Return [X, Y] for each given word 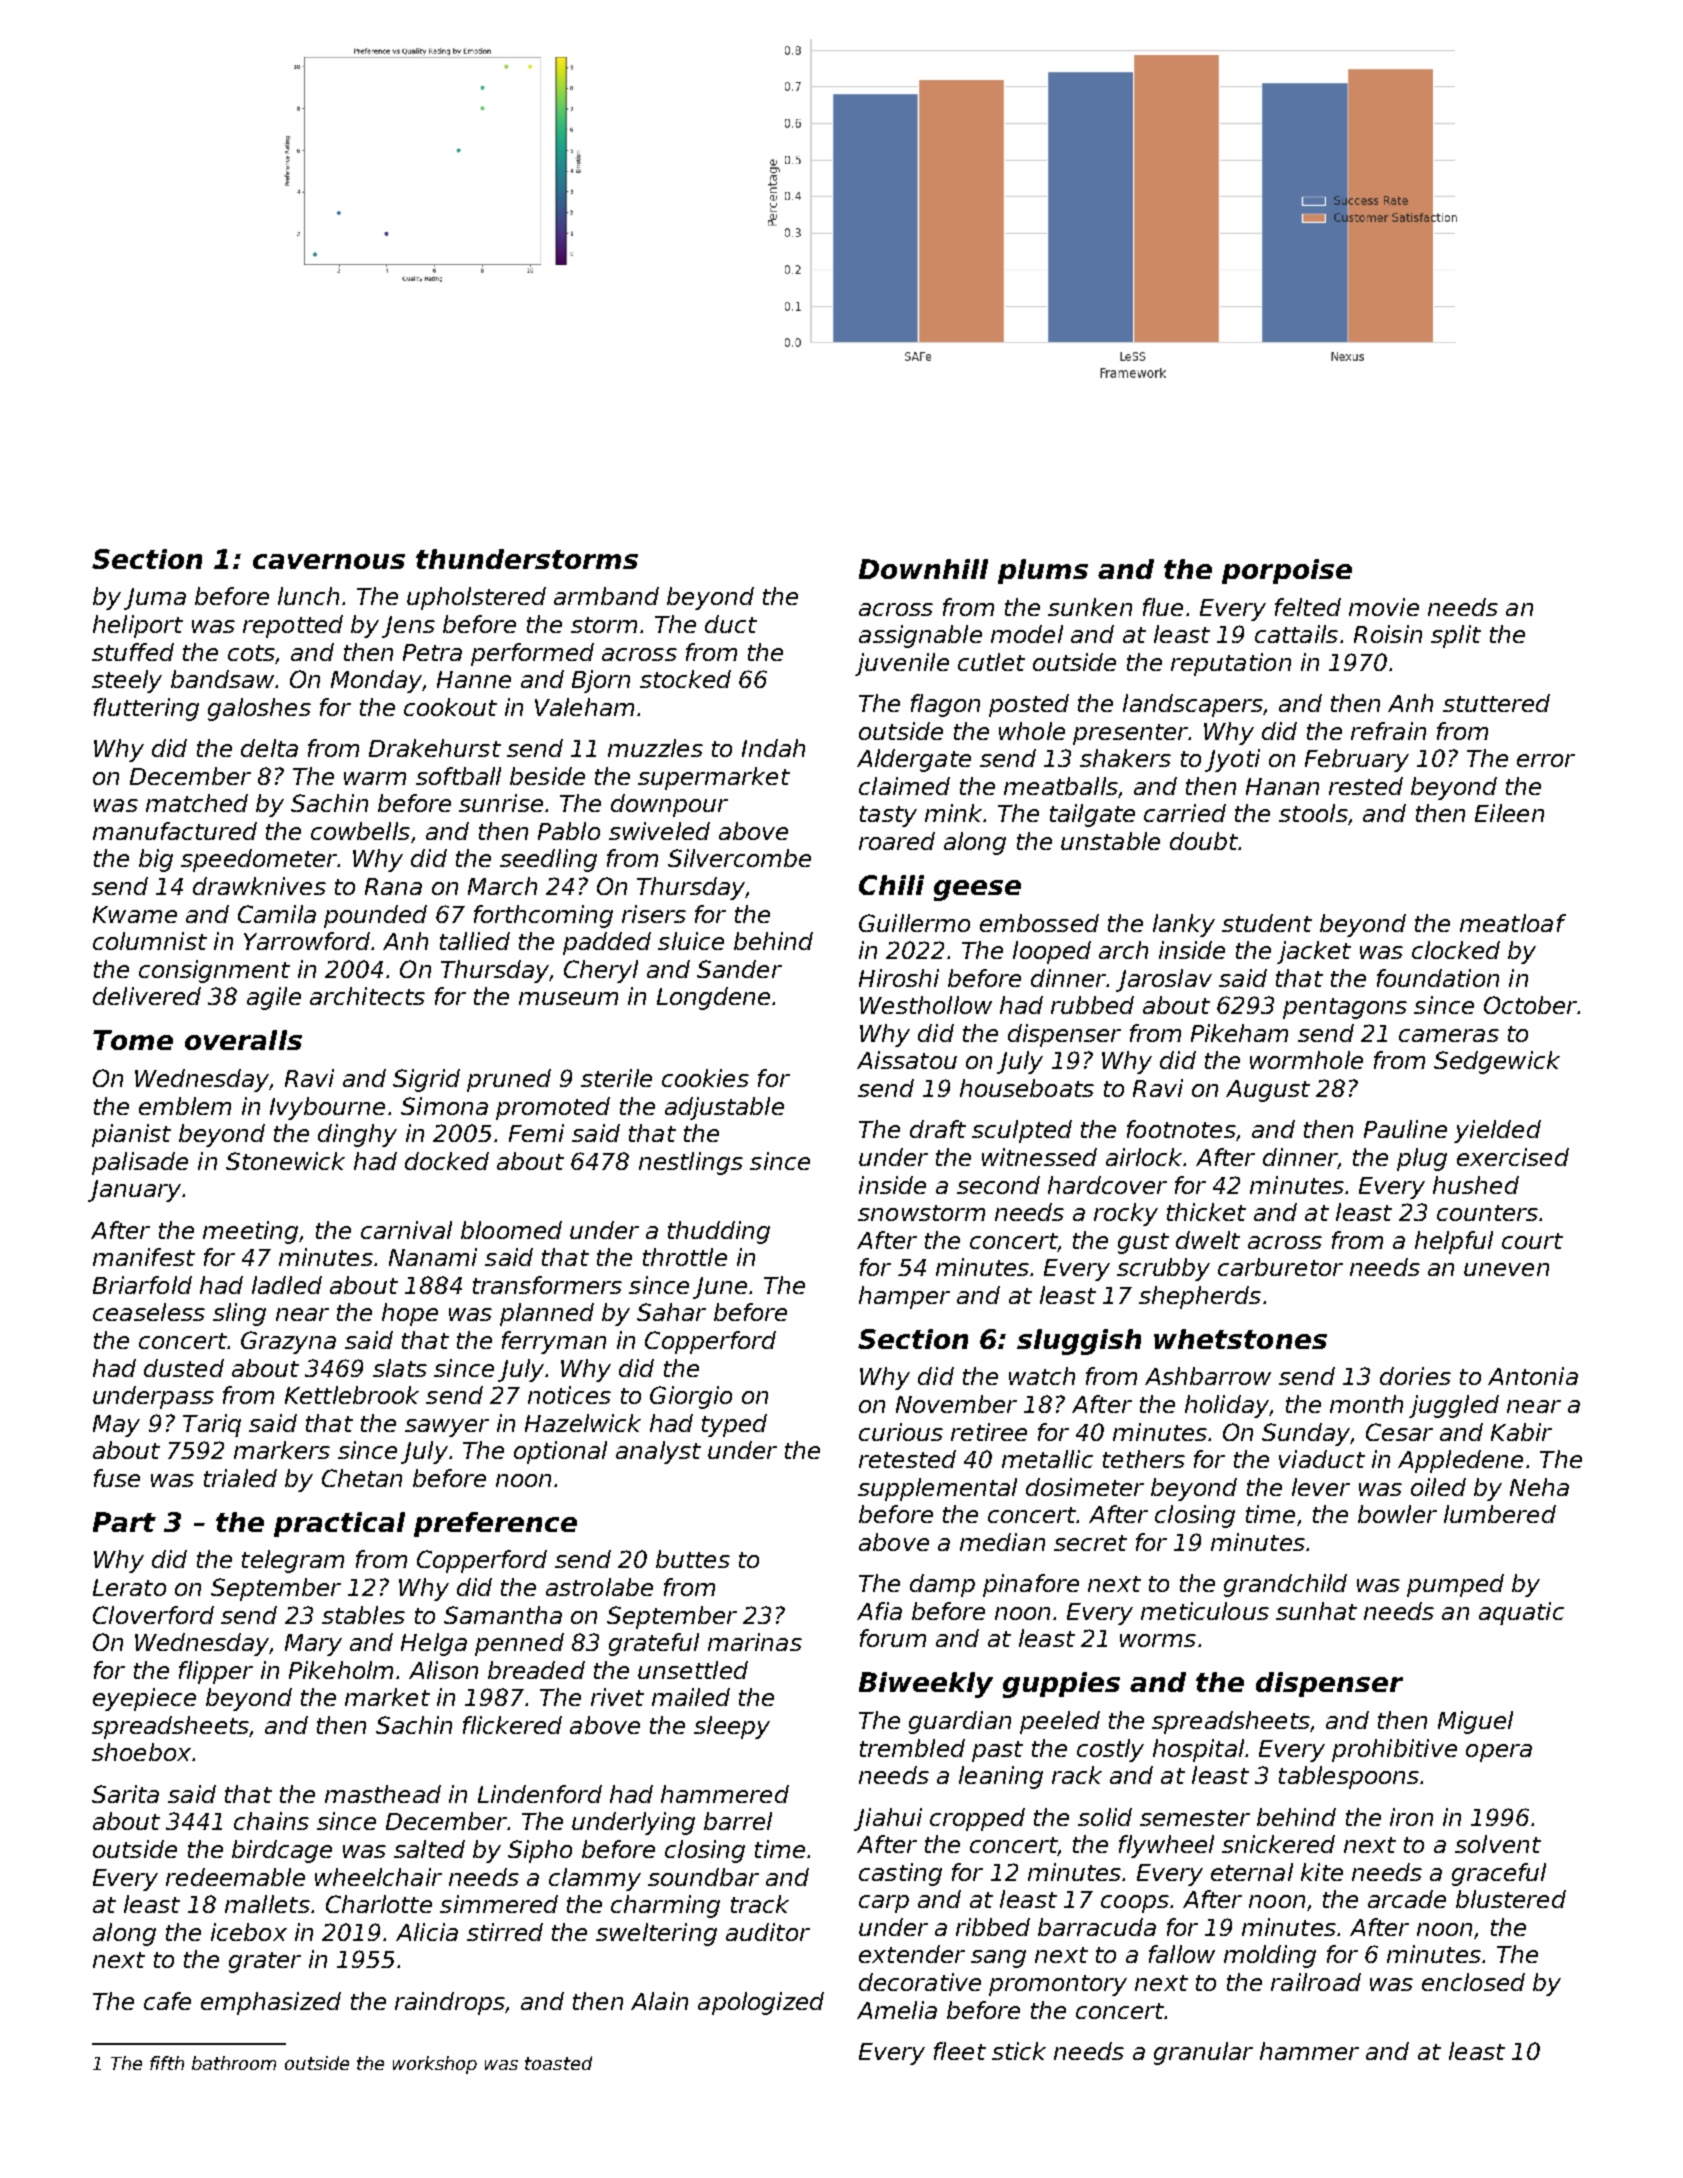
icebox [249, 1932]
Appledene [1460, 1461]
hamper [904, 1297]
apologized [761, 2003]
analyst [658, 1452]
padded [607, 943]
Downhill [923, 569]
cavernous [329, 561]
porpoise [1287, 571]
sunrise [501, 803]
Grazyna [288, 1342]
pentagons [1345, 1008]
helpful [1454, 1242]
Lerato [129, 1587]
